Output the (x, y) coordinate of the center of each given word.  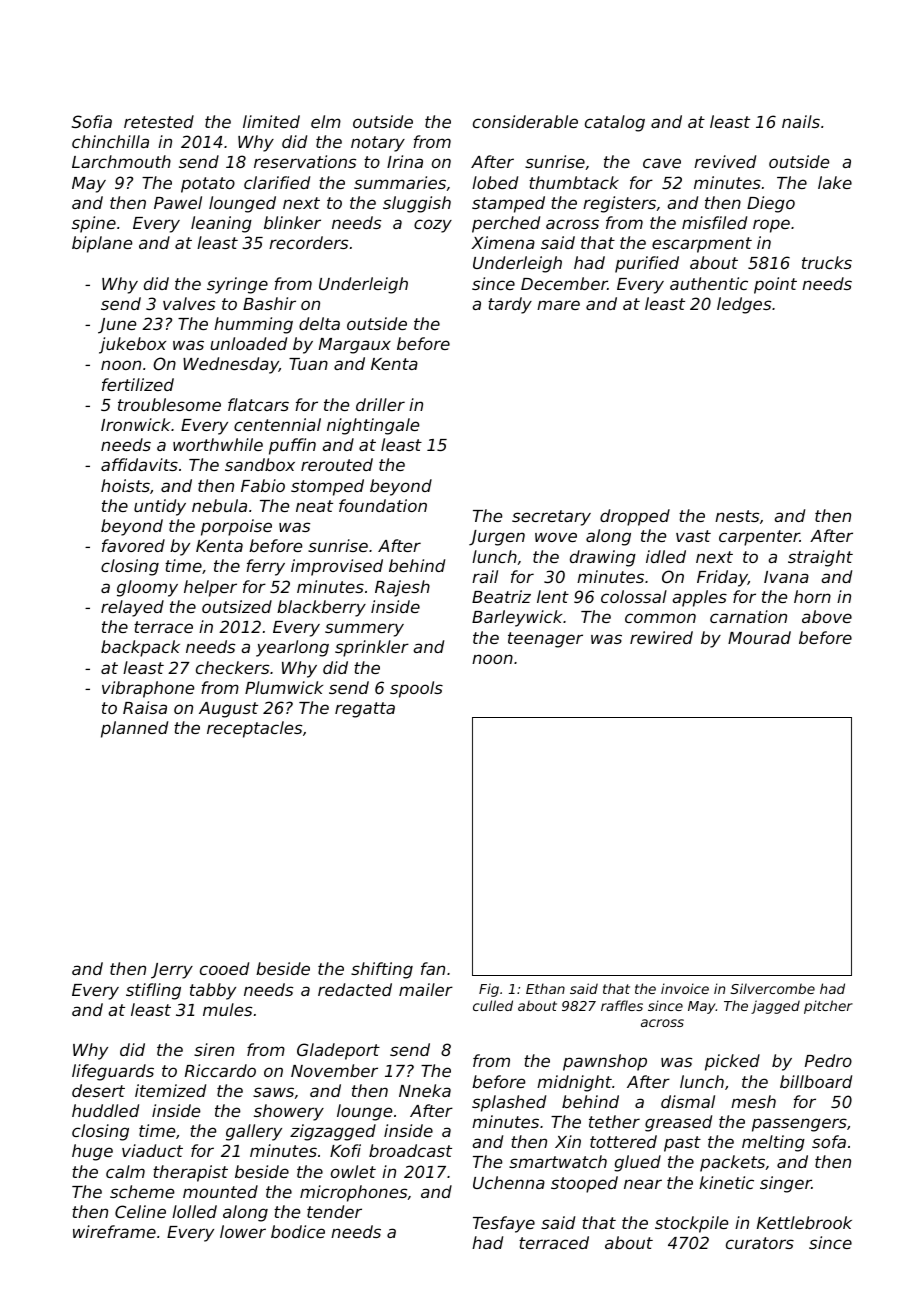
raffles (622, 1005)
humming (253, 325)
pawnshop (605, 1062)
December (564, 283)
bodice (298, 1231)
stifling (153, 991)
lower (243, 1231)
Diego (771, 204)
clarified (277, 182)
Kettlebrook (804, 1222)
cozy (433, 226)
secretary (551, 518)
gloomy (147, 588)
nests (737, 516)
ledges (744, 305)
